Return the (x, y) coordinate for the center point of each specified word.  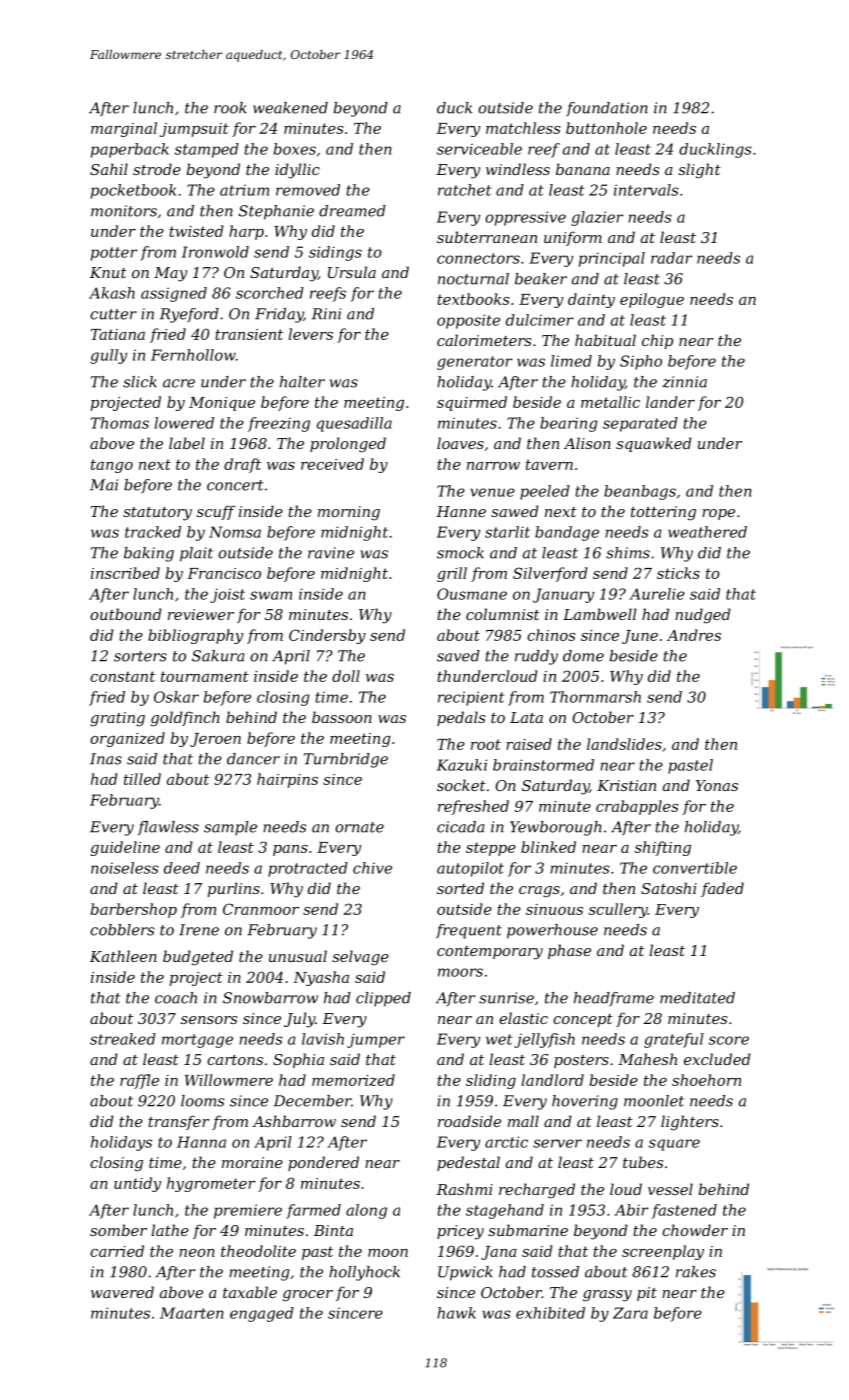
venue (492, 492)
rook (230, 108)
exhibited (550, 1313)
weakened (290, 108)
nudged (703, 616)
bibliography (195, 636)
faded (722, 889)
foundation (607, 109)
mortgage (197, 1041)
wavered (122, 1292)
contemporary (490, 953)
